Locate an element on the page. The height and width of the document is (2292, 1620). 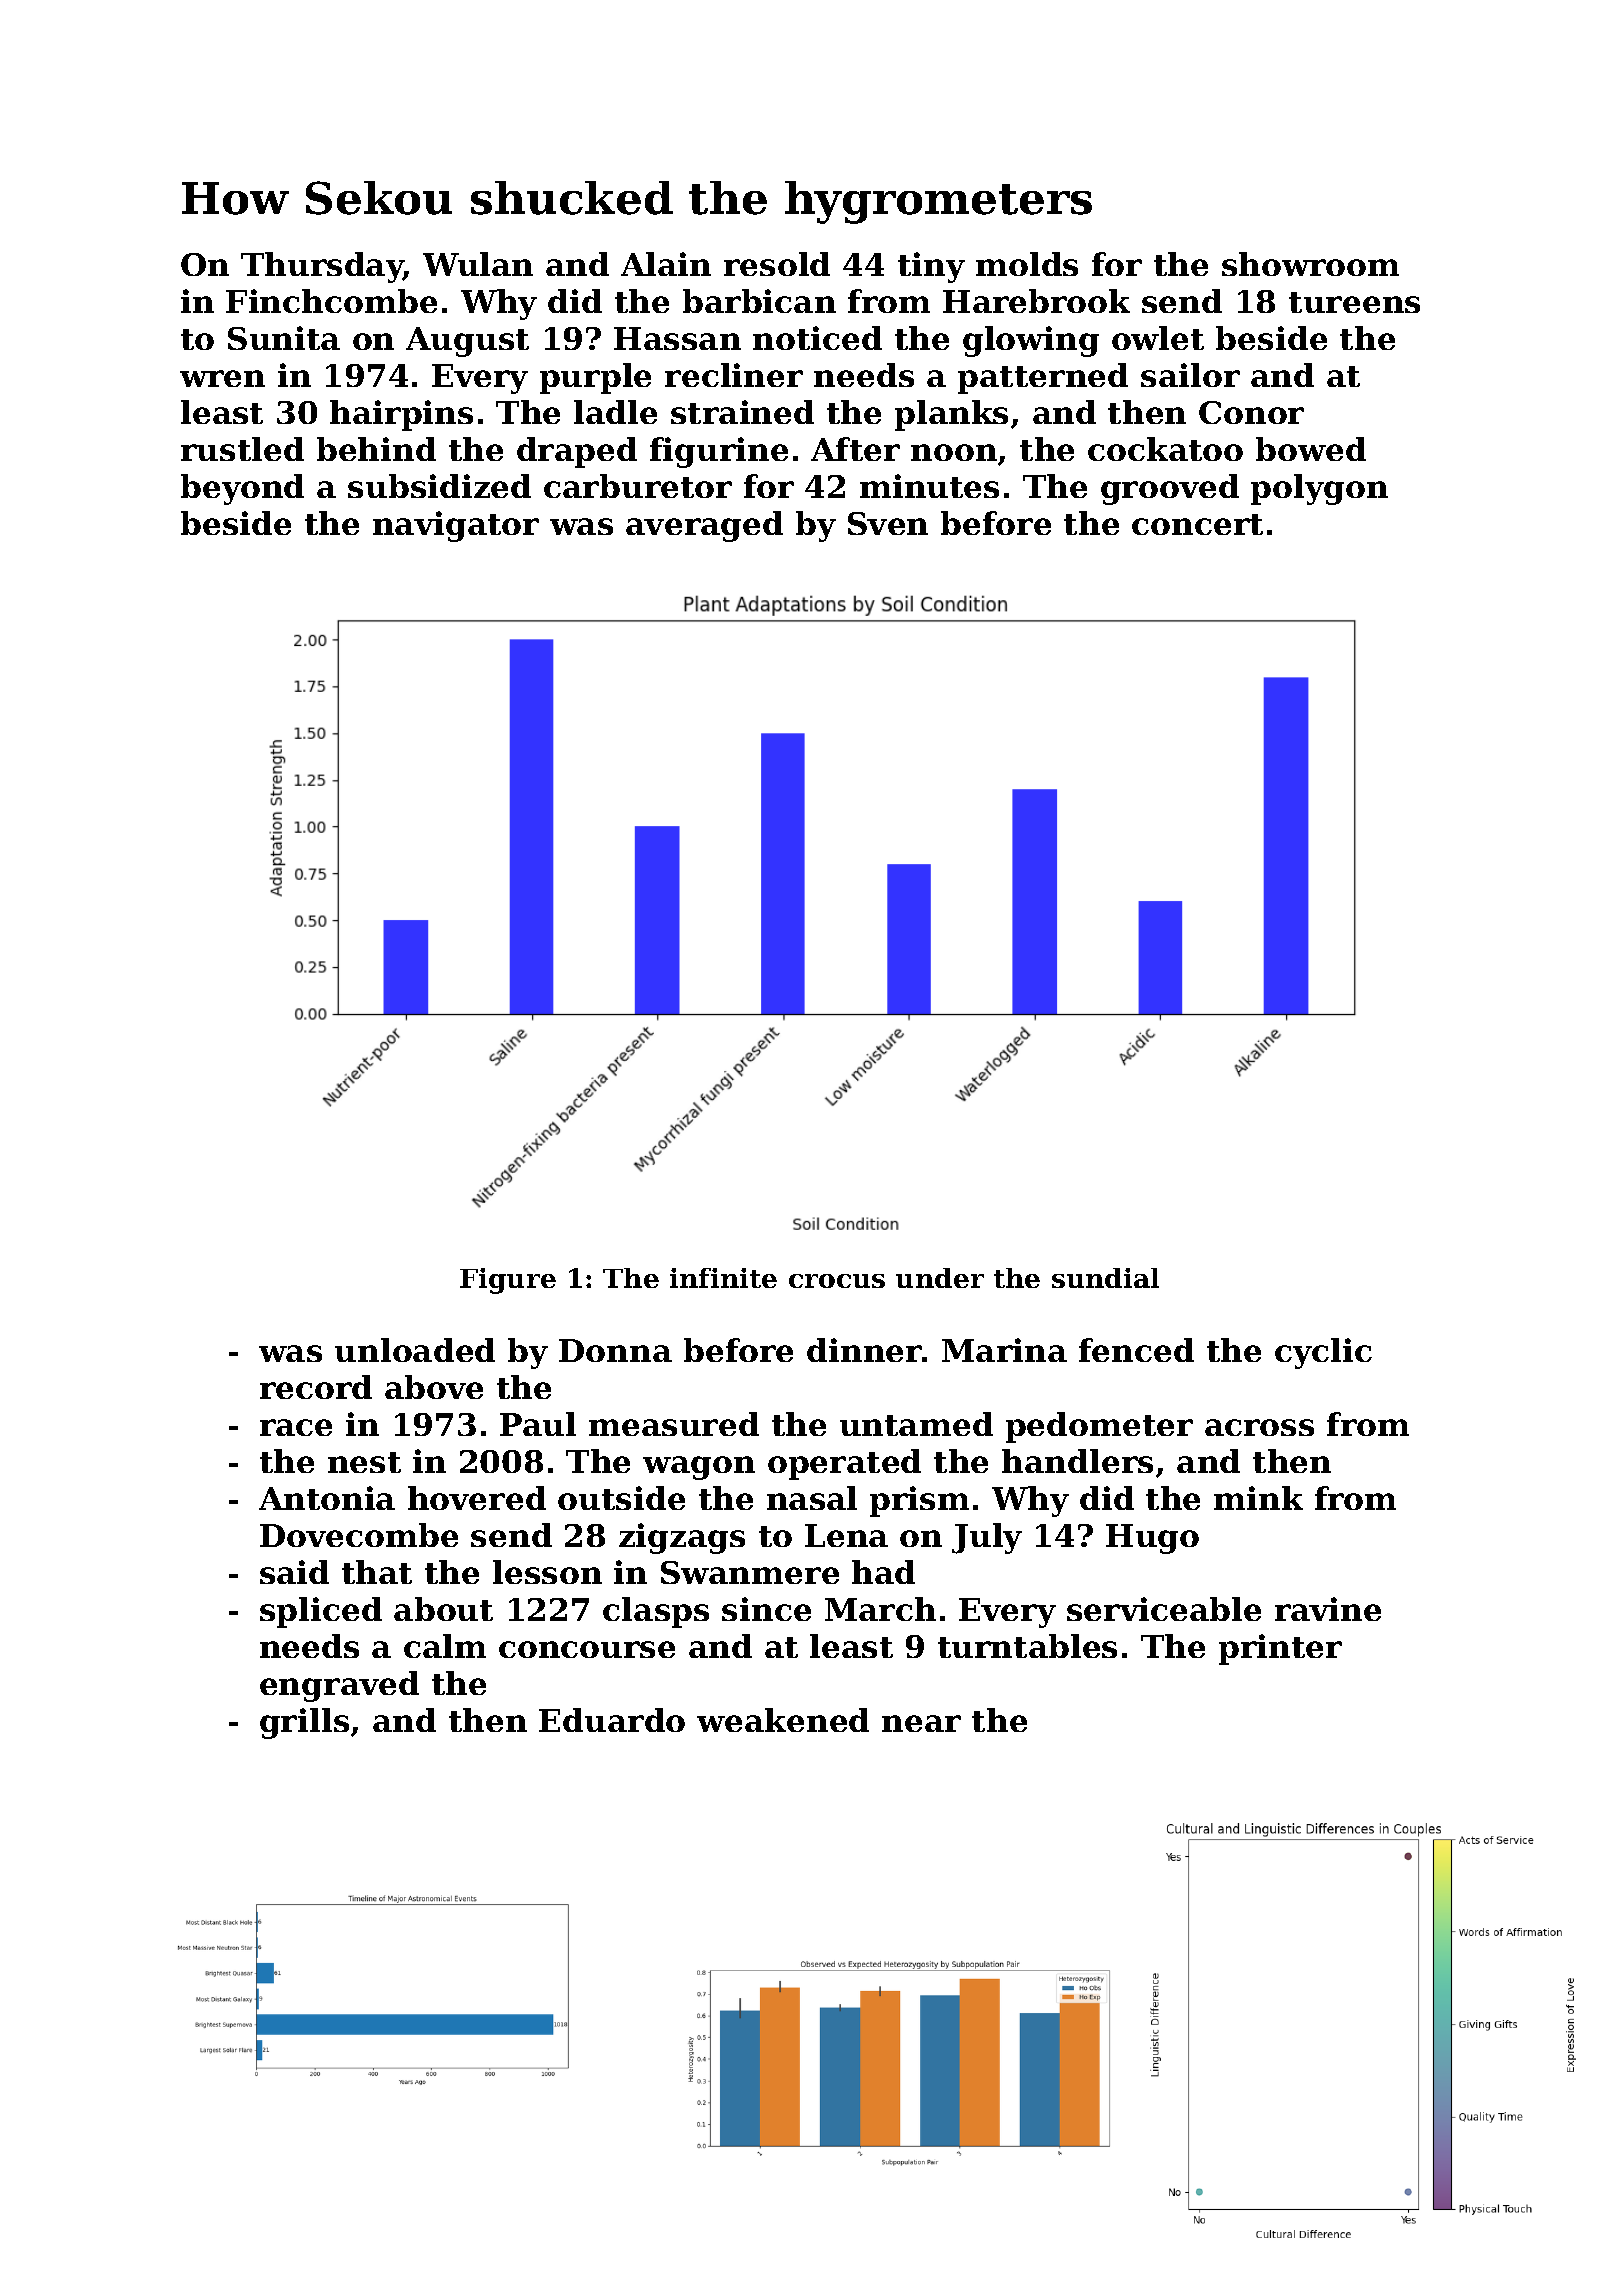
resold is located at coordinates (777, 264).
